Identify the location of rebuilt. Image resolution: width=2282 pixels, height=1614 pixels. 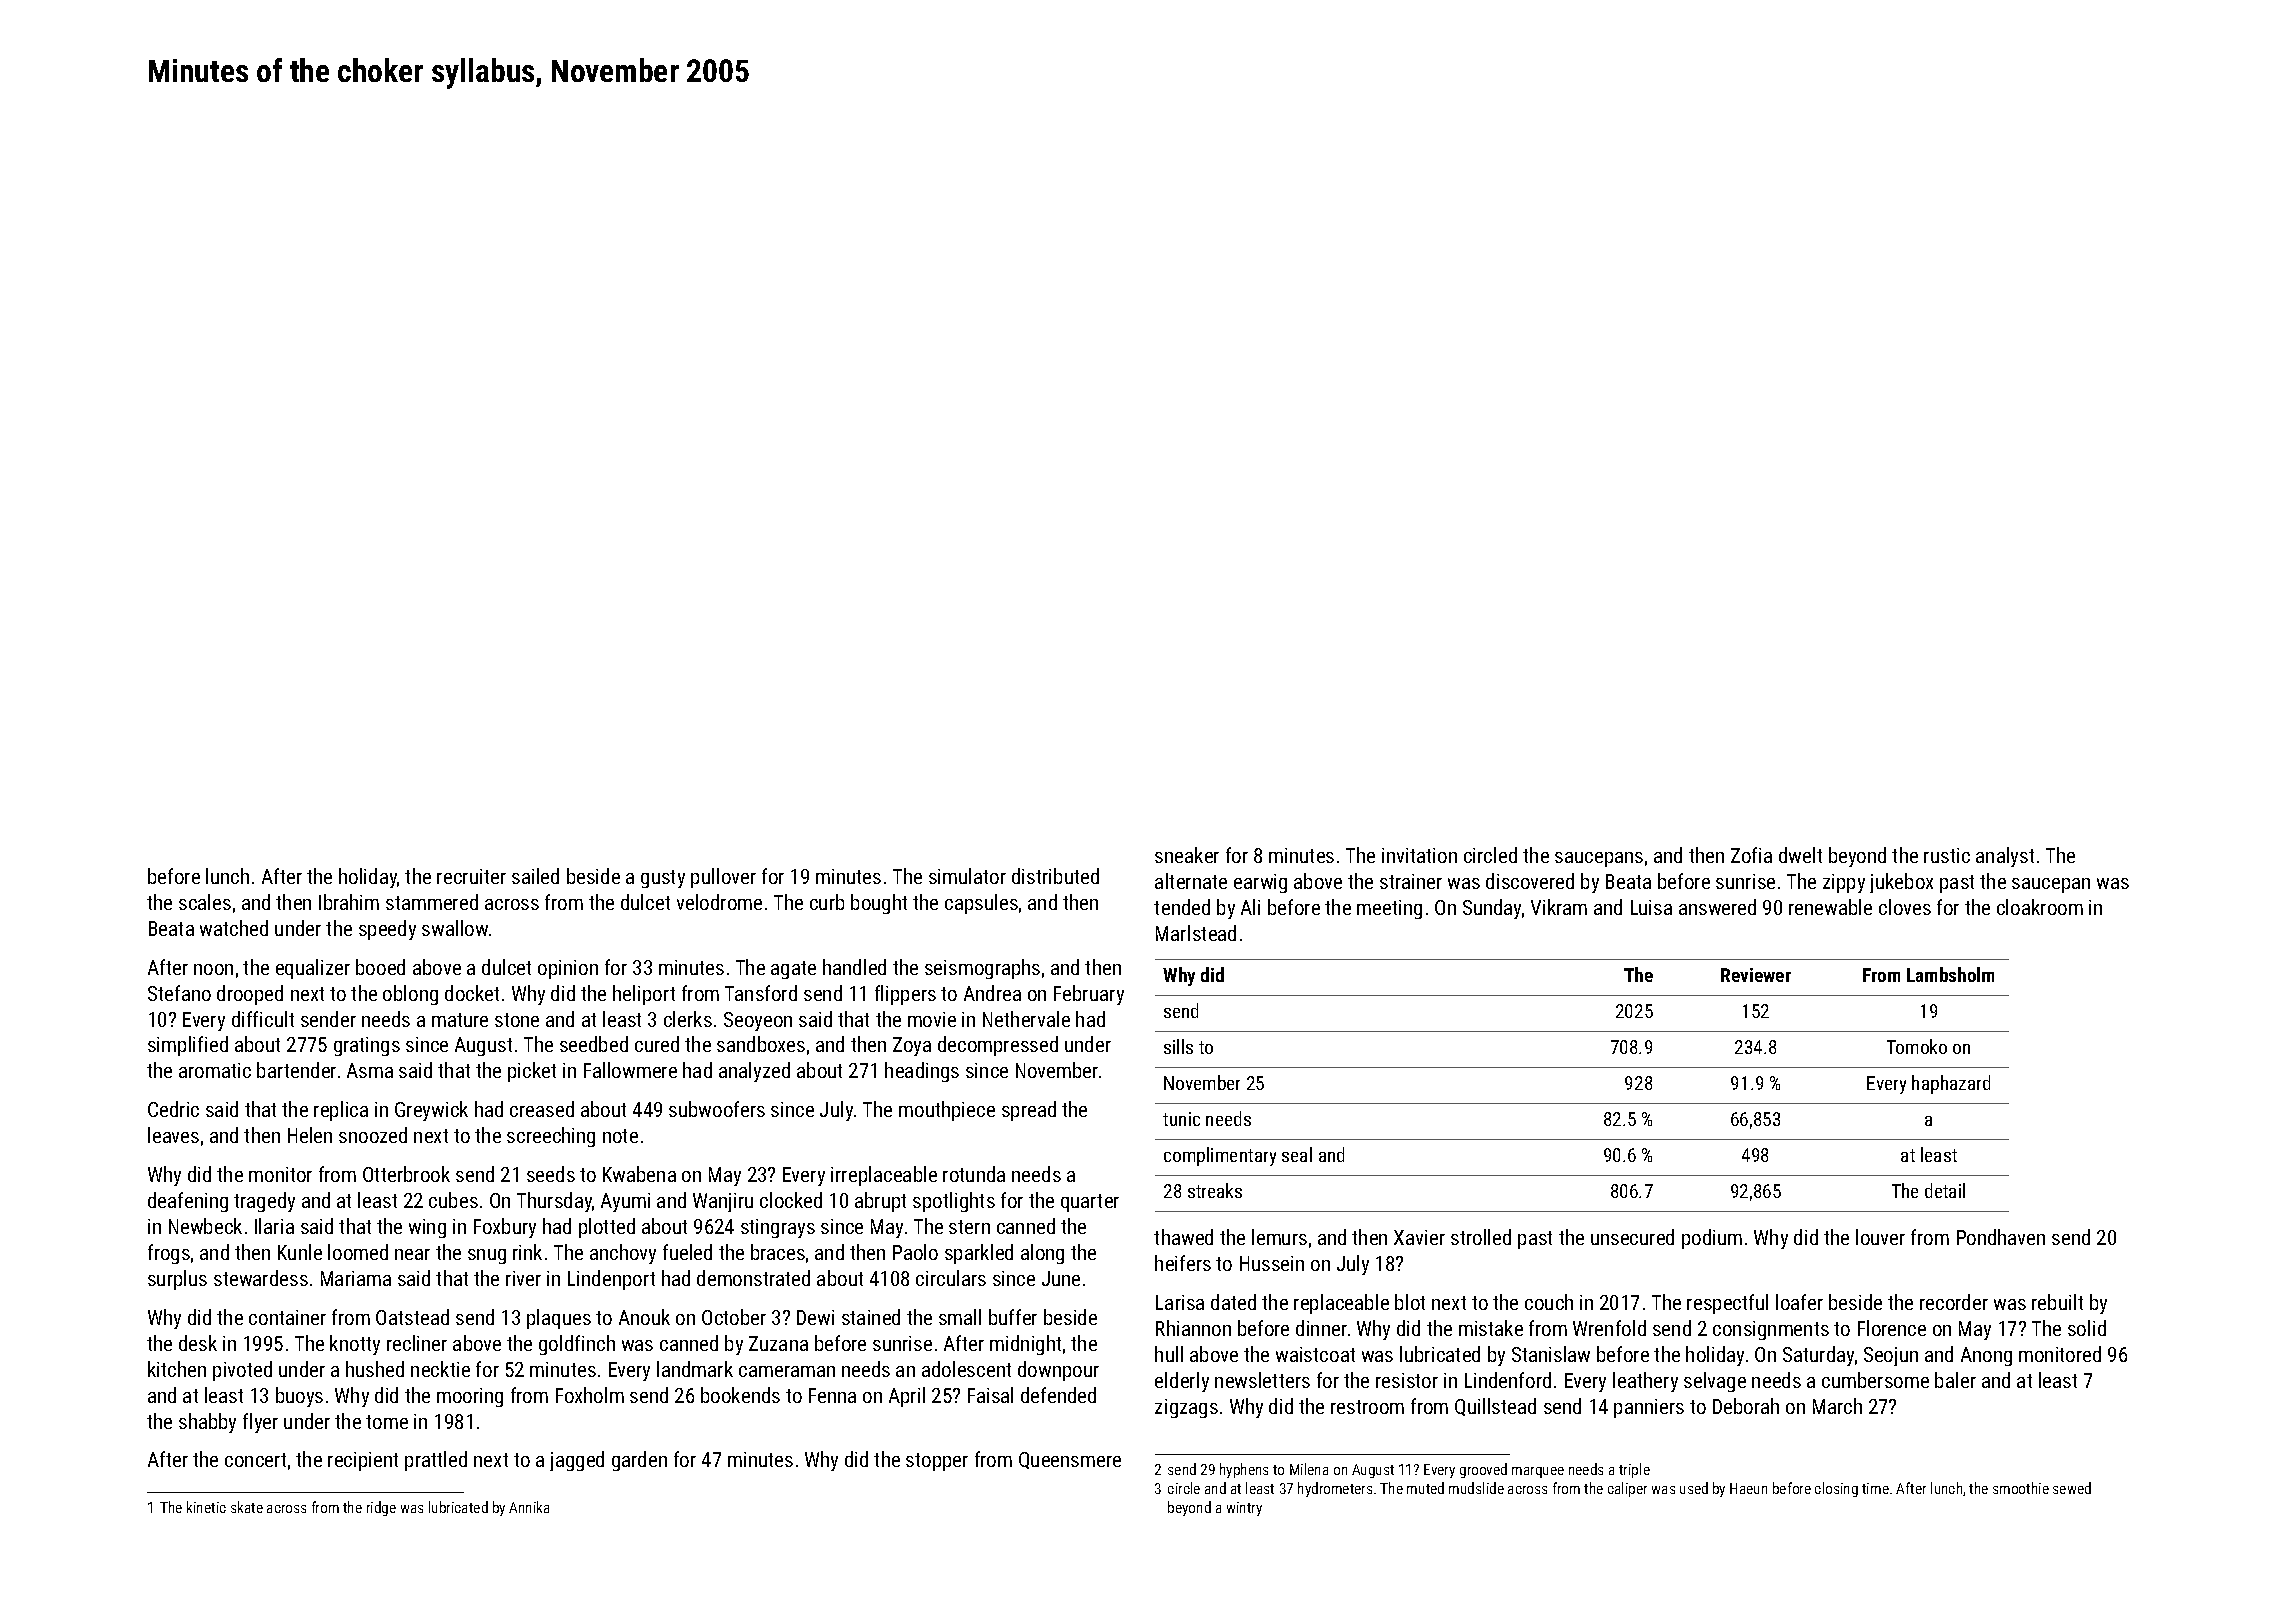
(2057, 1302).
